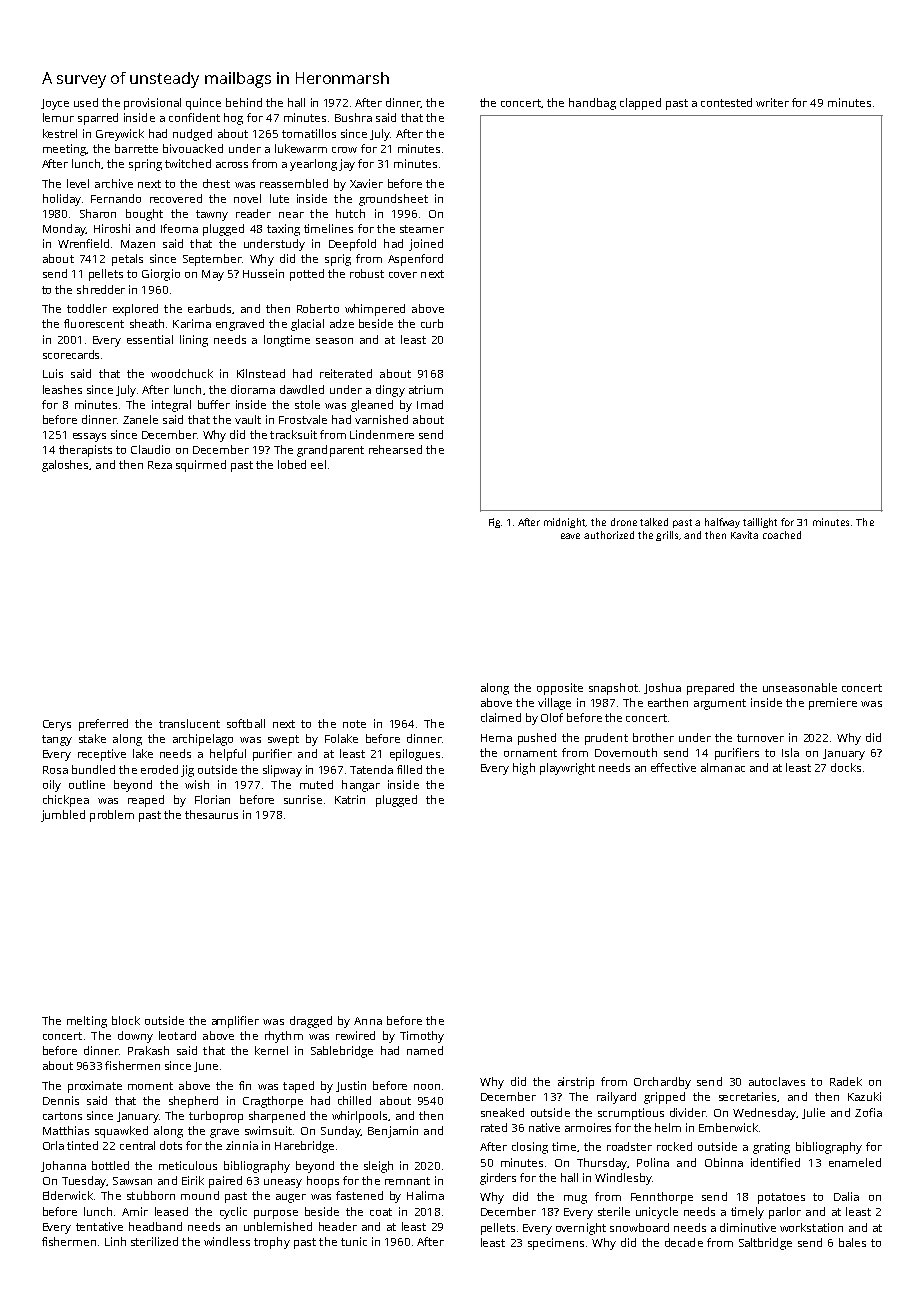 The height and width of the screenshot is (1308, 924). I want to click on Dennis, so click(61, 1100).
